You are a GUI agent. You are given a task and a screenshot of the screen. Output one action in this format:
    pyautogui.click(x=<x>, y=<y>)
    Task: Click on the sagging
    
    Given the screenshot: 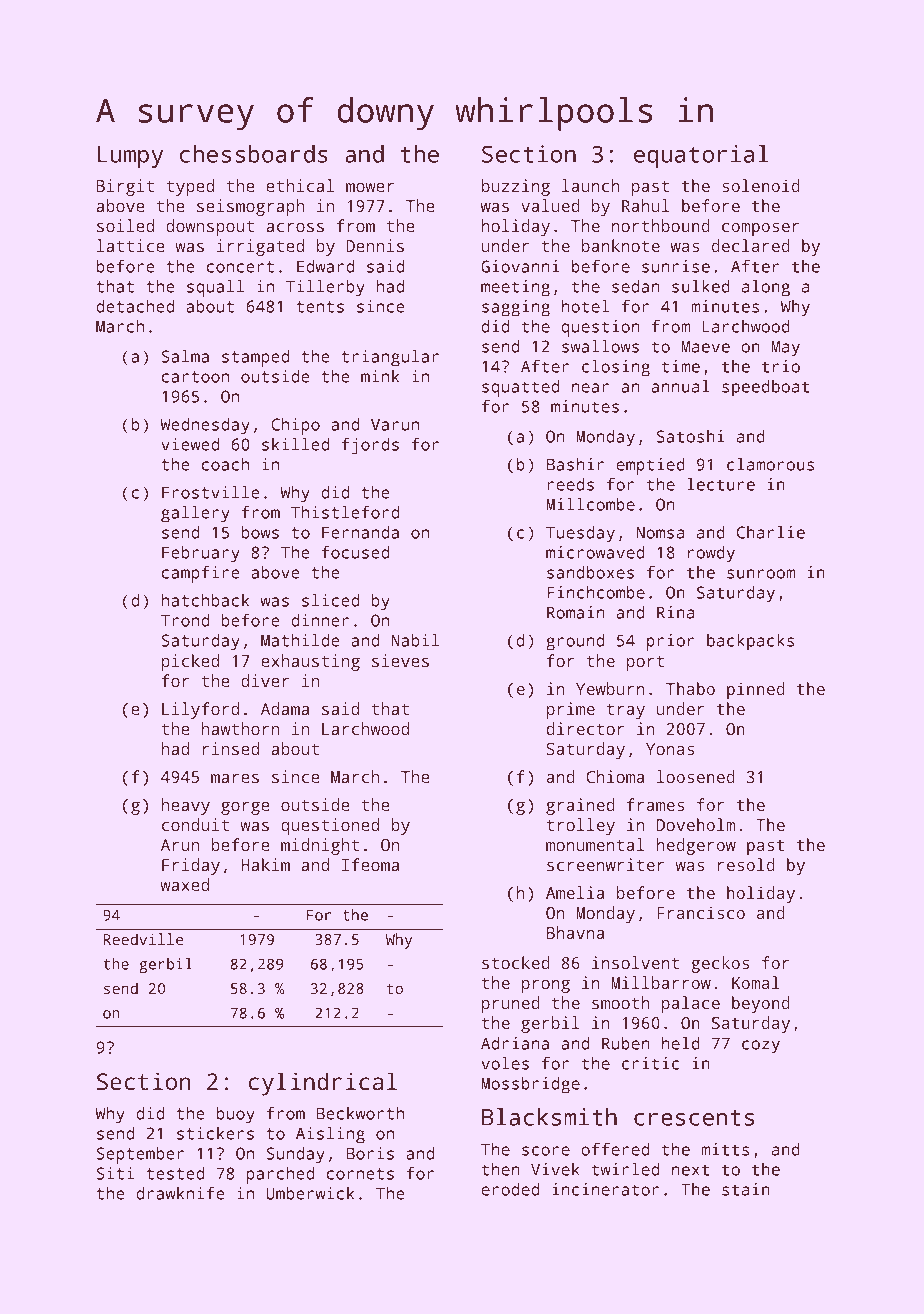 What is the action you would take?
    pyautogui.click(x=516, y=308)
